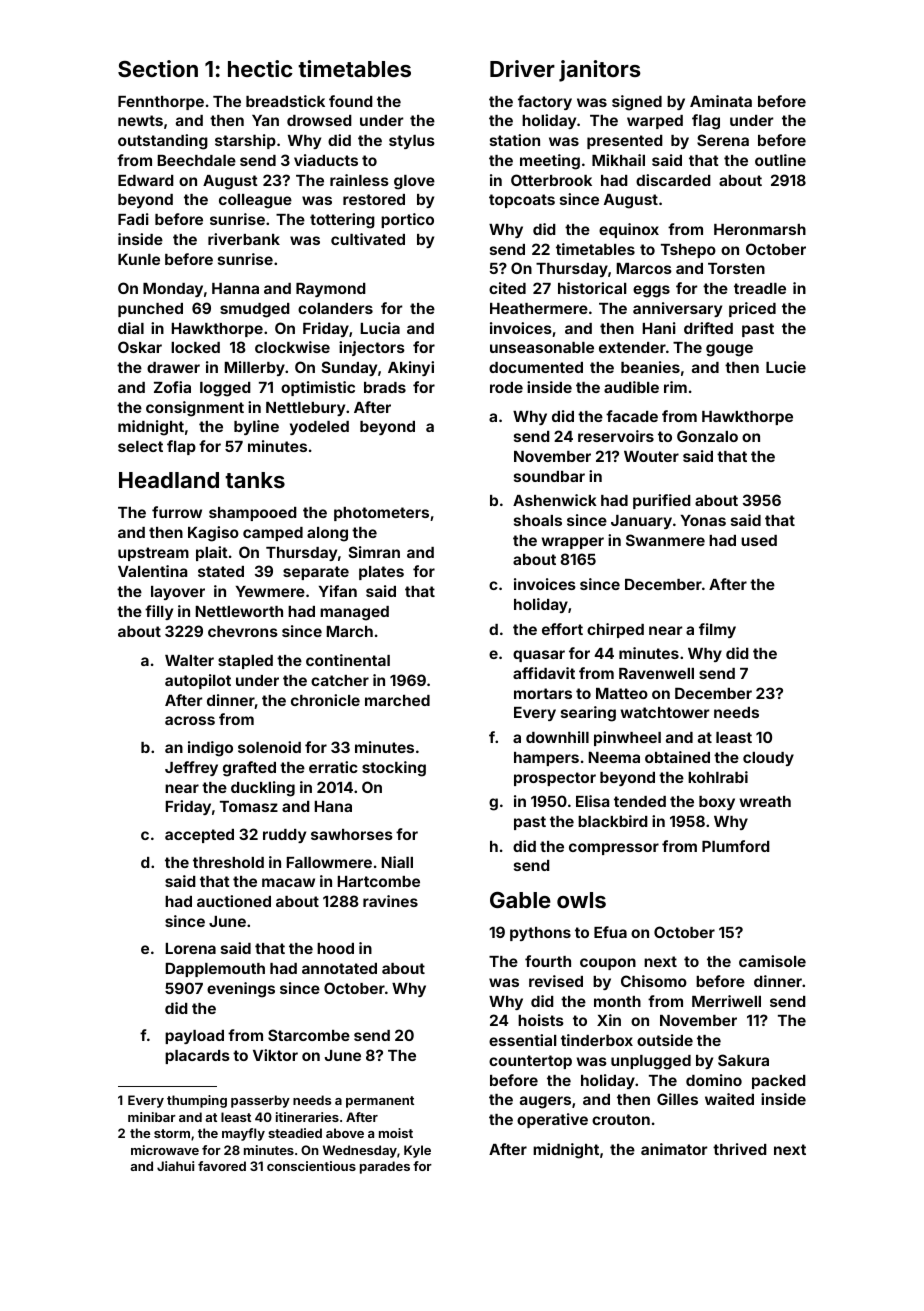 This image has width=924, height=1311. I want to click on Jeffrey, so click(191, 768).
